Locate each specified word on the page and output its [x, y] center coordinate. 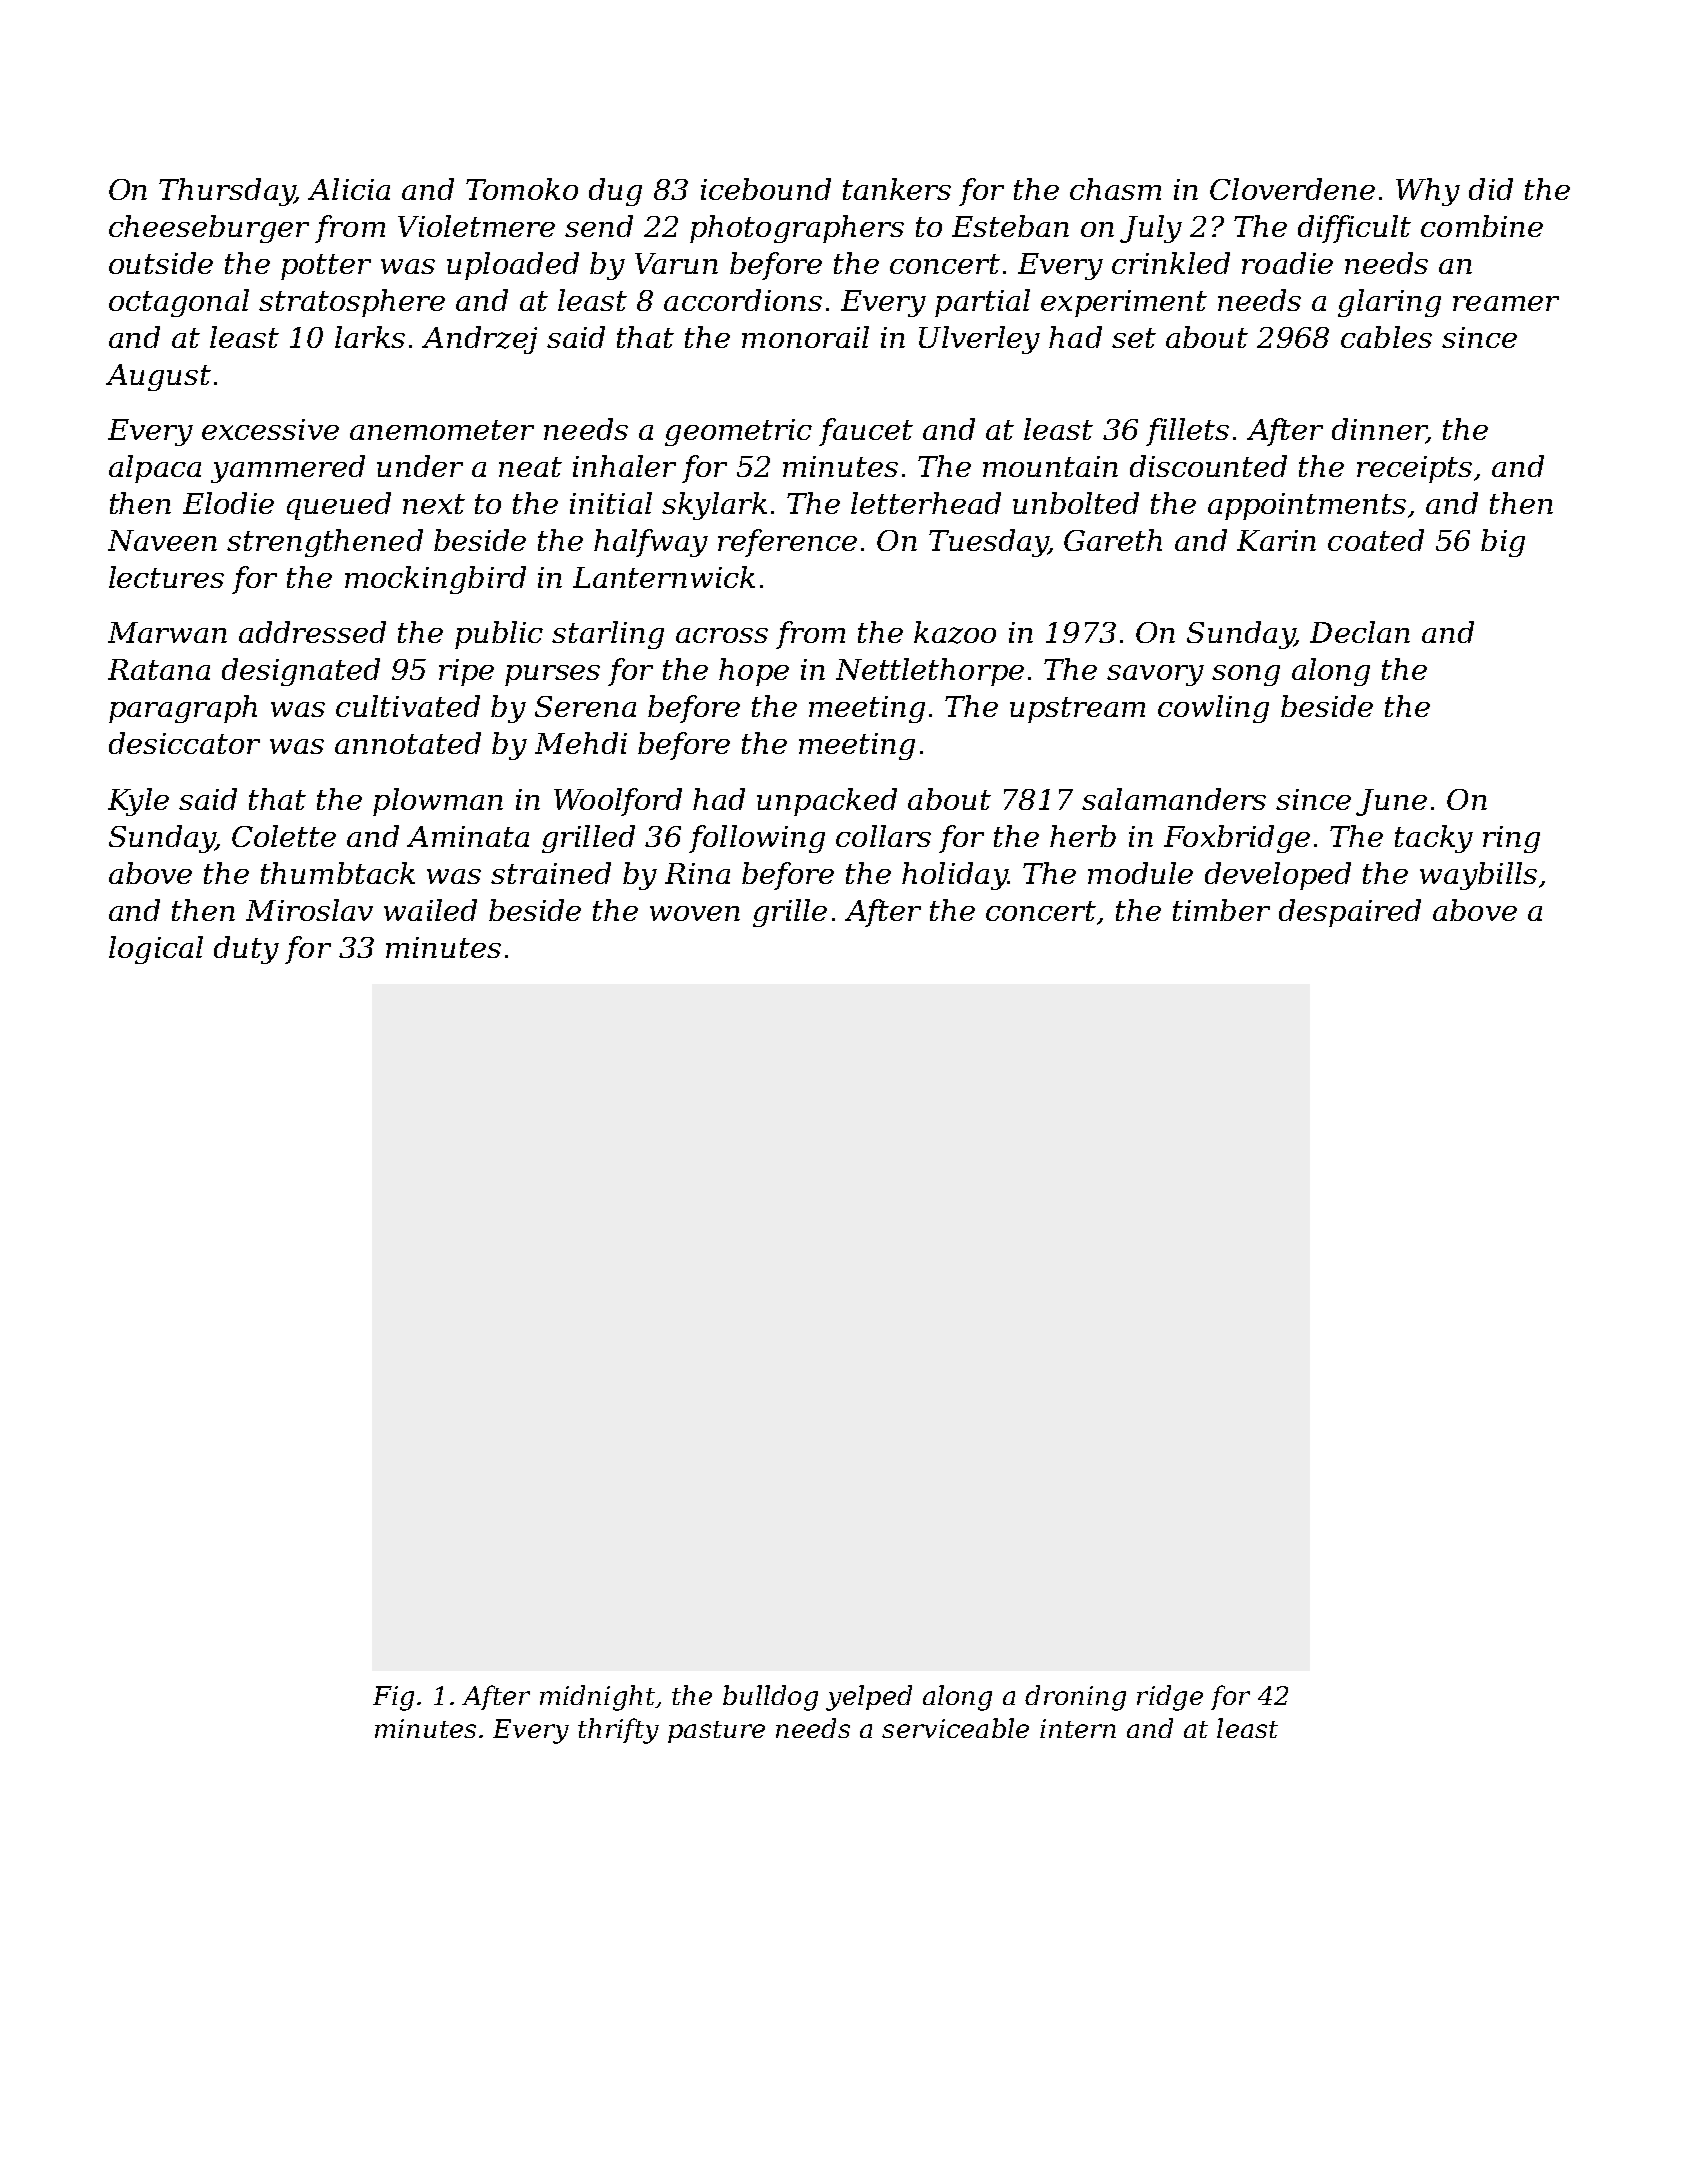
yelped [869, 1698]
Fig [393, 1698]
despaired [1350, 913]
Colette [284, 836]
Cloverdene [1292, 189]
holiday [954, 876]
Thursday [227, 192]
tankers [897, 189]
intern [1078, 1728]
